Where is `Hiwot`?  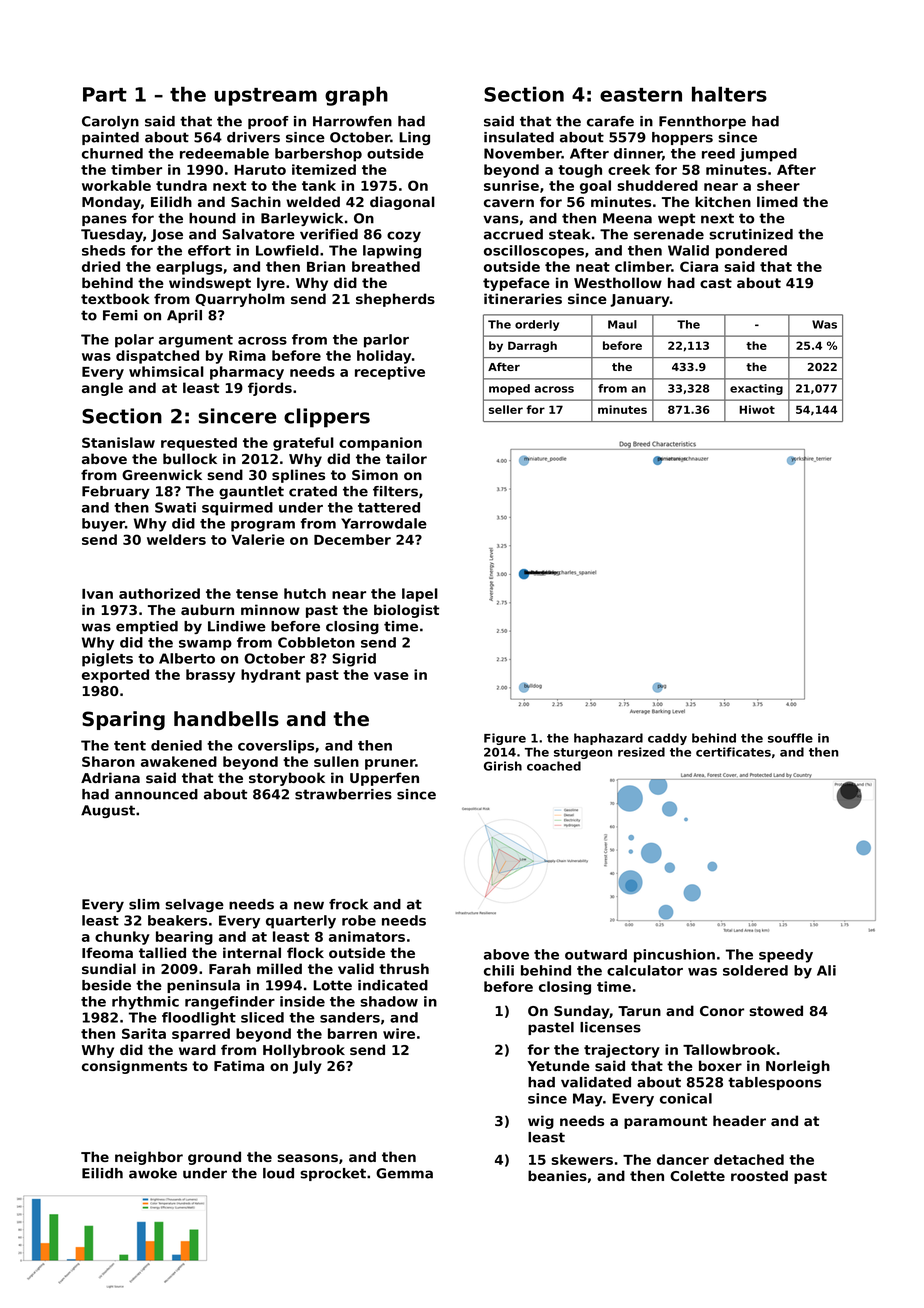
Hiwot is located at coordinates (757, 409).
